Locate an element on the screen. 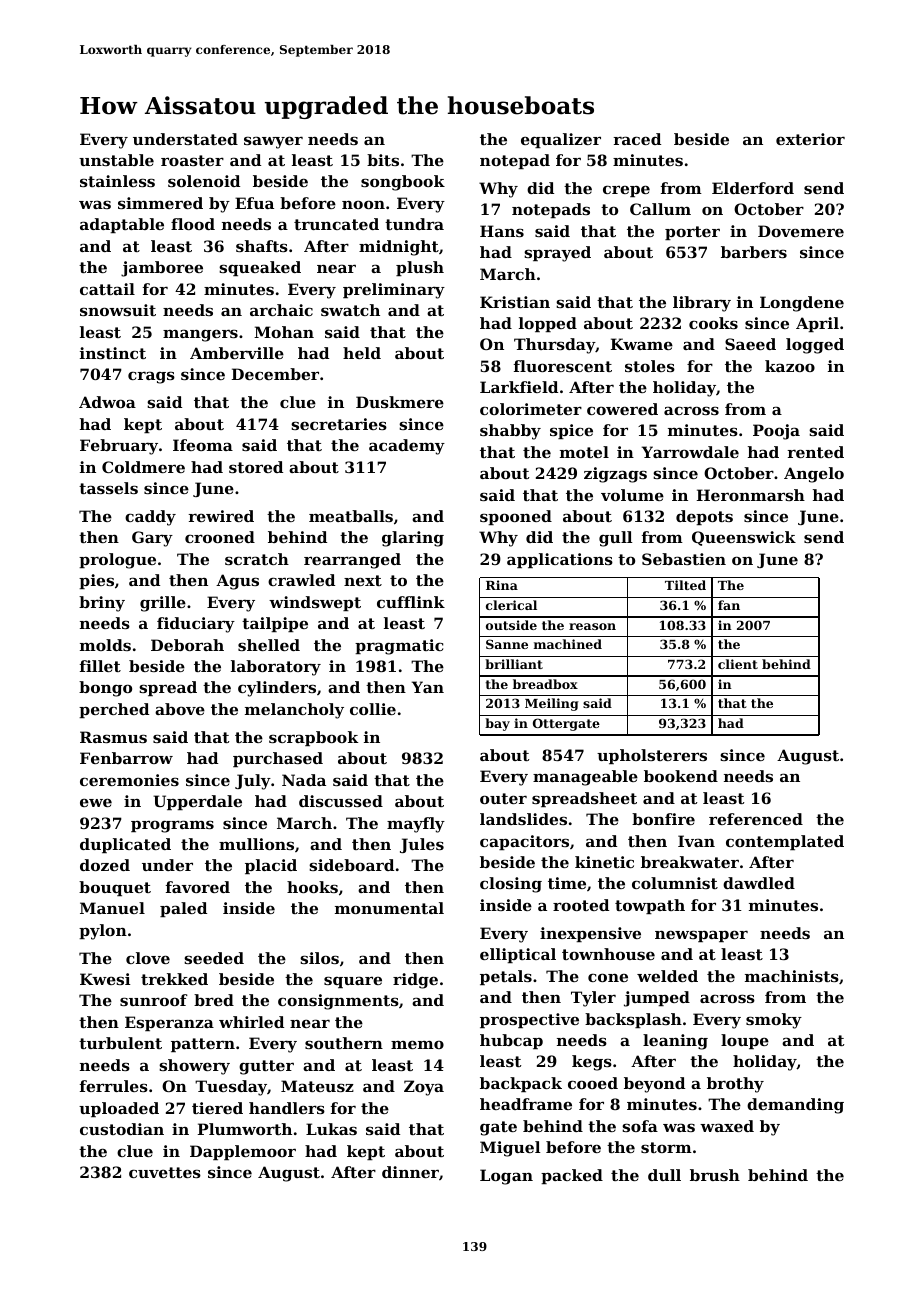  snowsuit is located at coordinates (118, 310).
